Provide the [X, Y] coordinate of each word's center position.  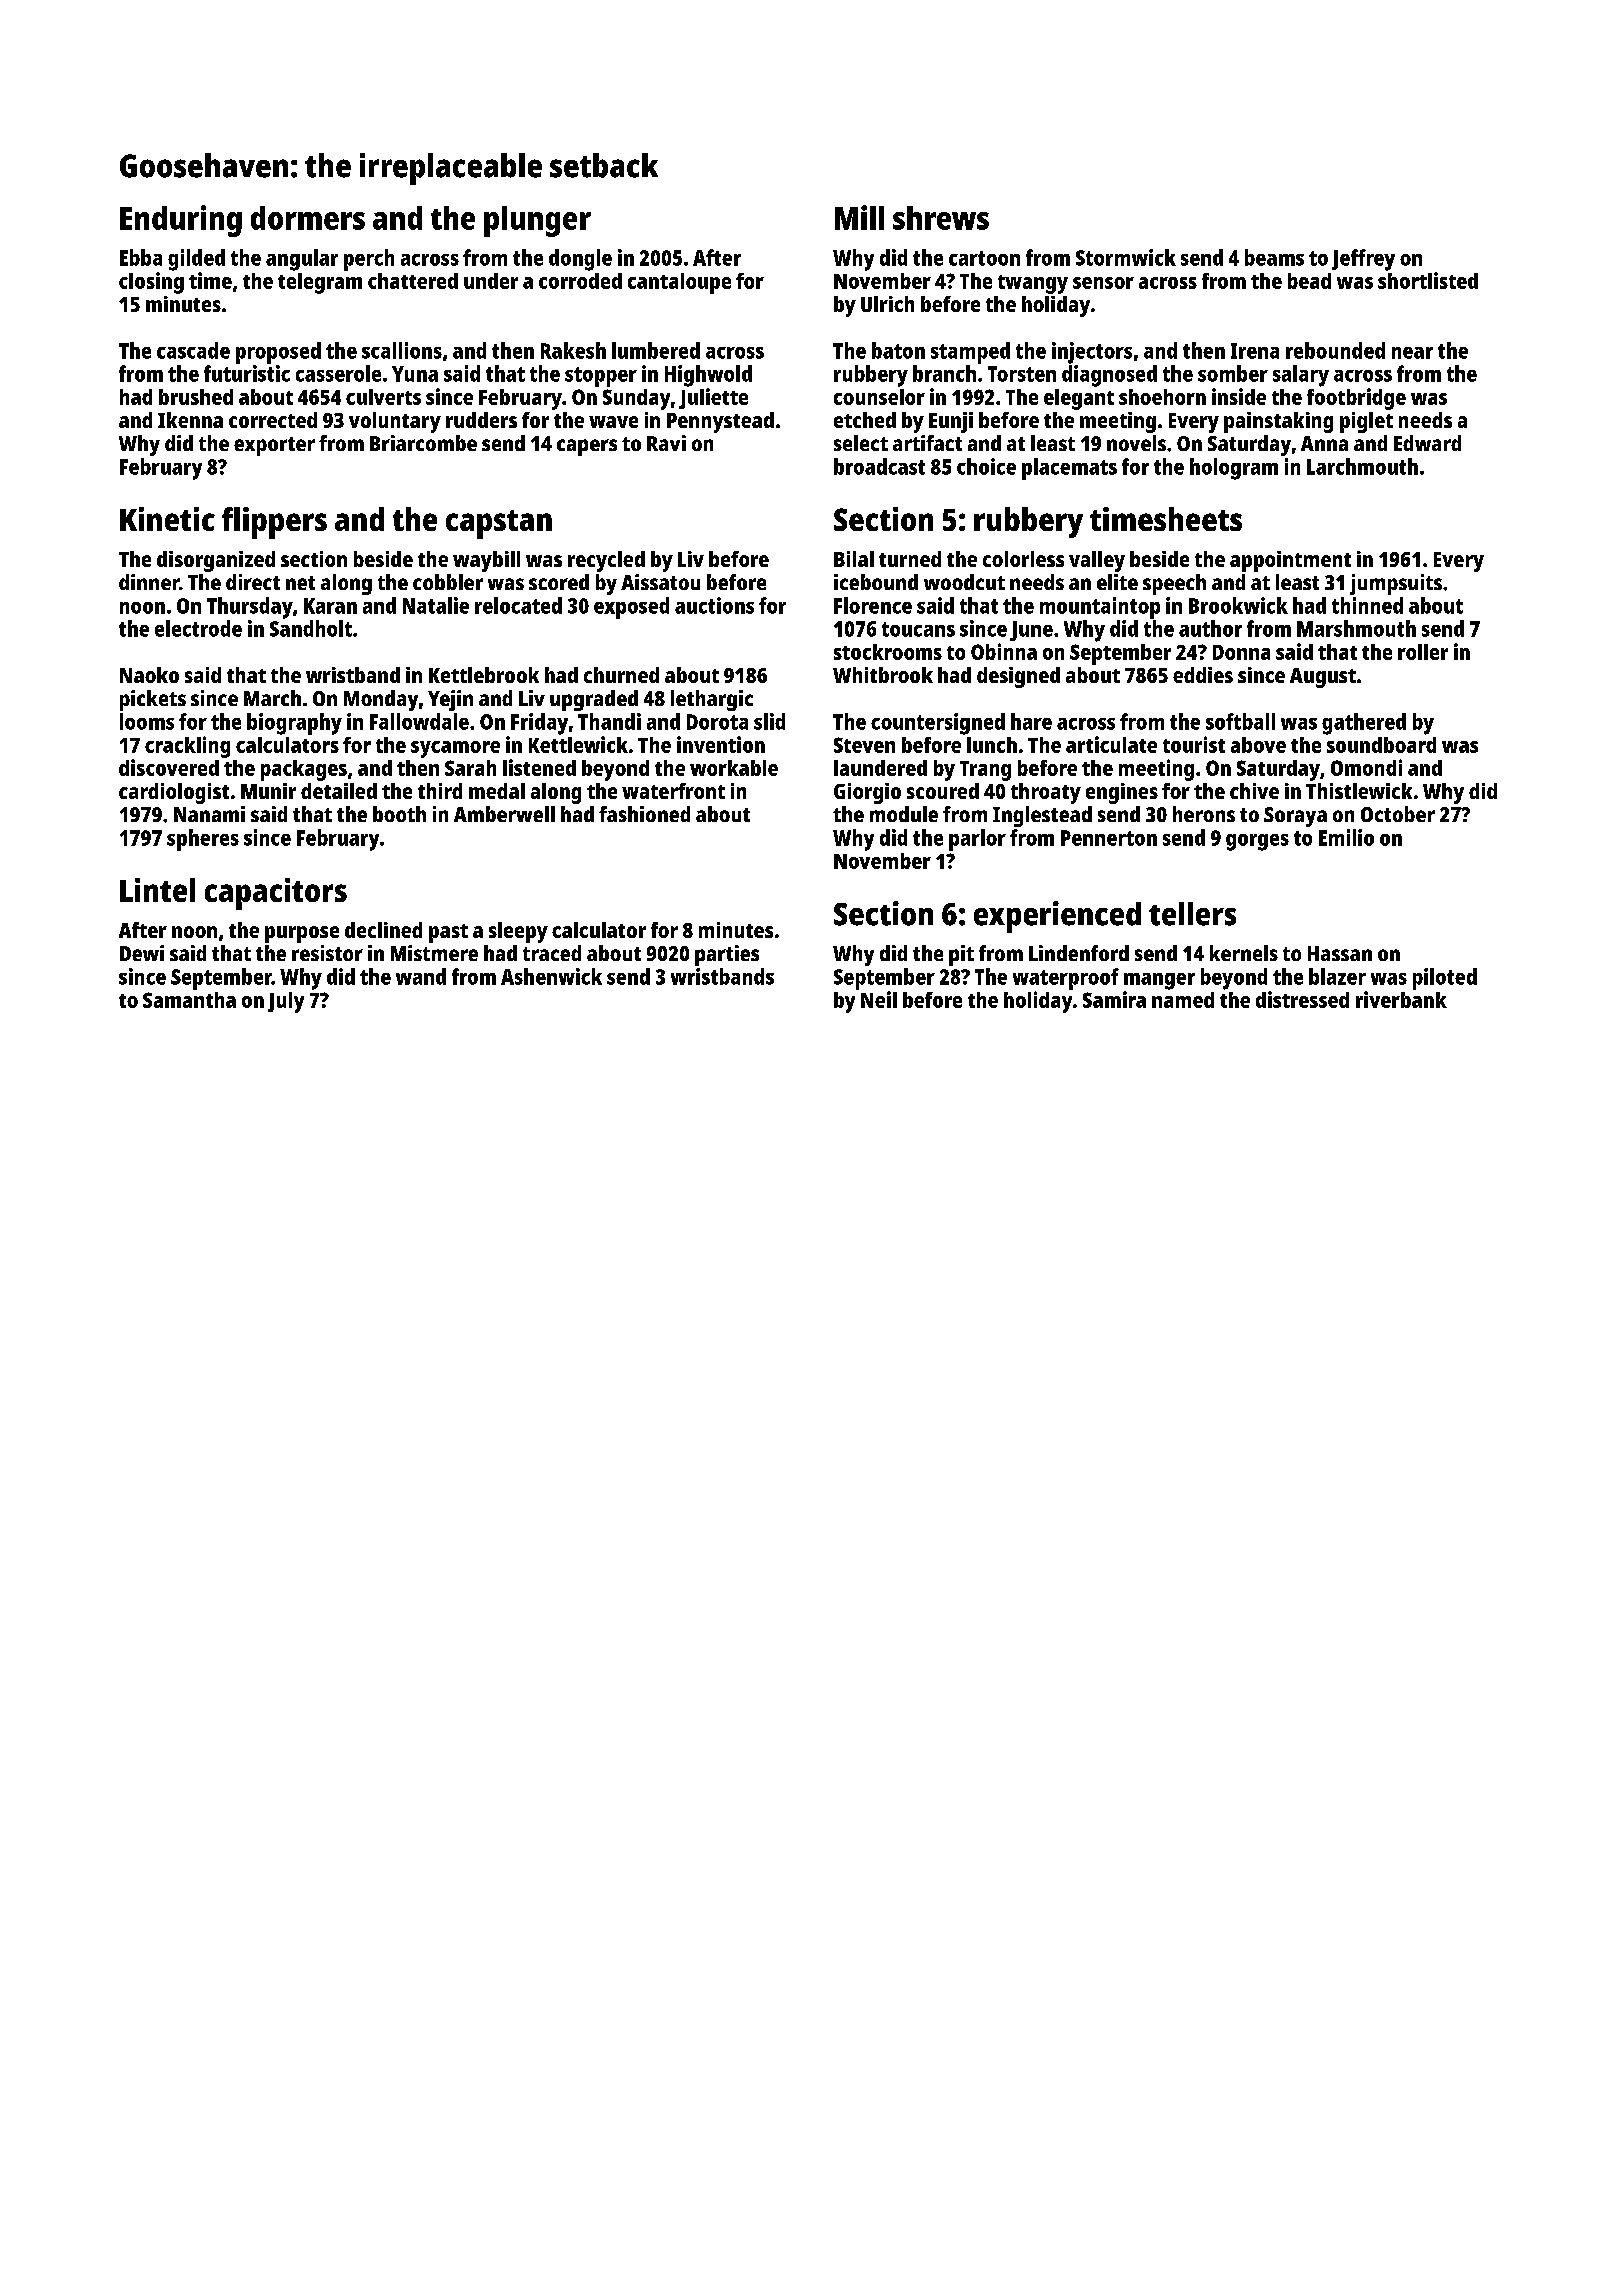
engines [1122, 793]
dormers [308, 218]
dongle [580, 260]
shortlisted [1428, 280]
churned [621, 675]
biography [294, 724]
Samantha [189, 1000]
